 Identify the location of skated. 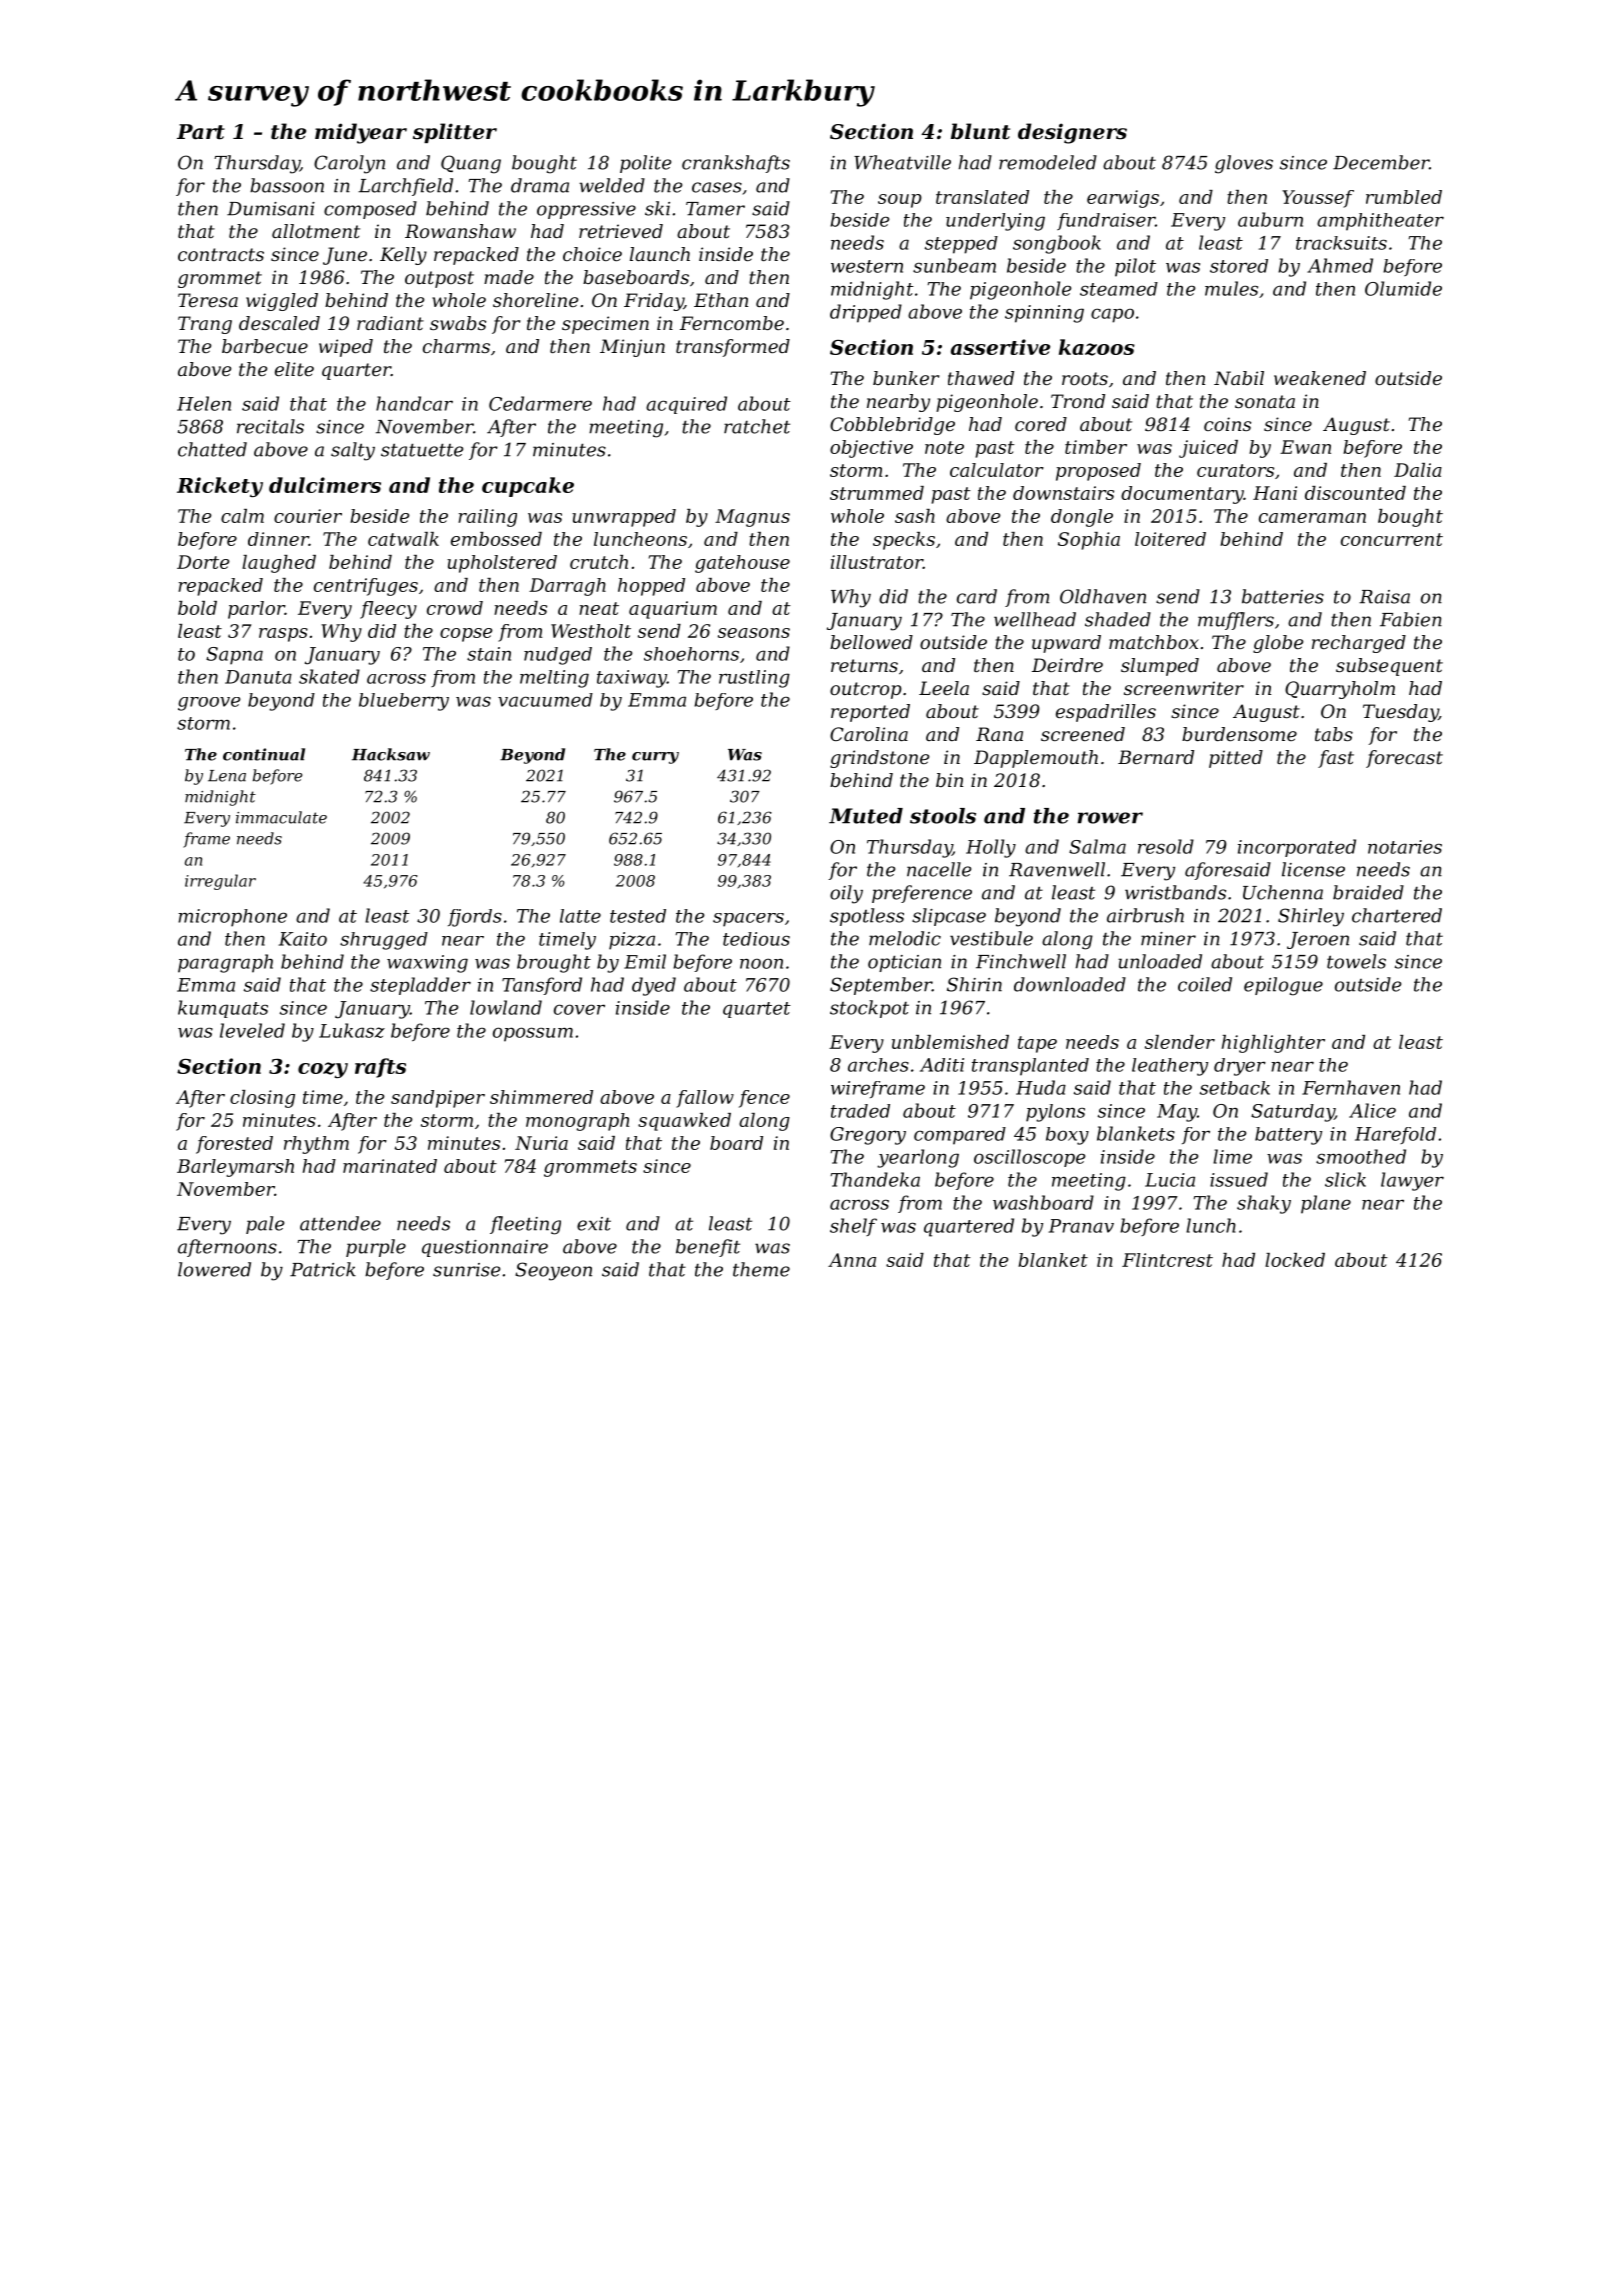
(329, 676).
